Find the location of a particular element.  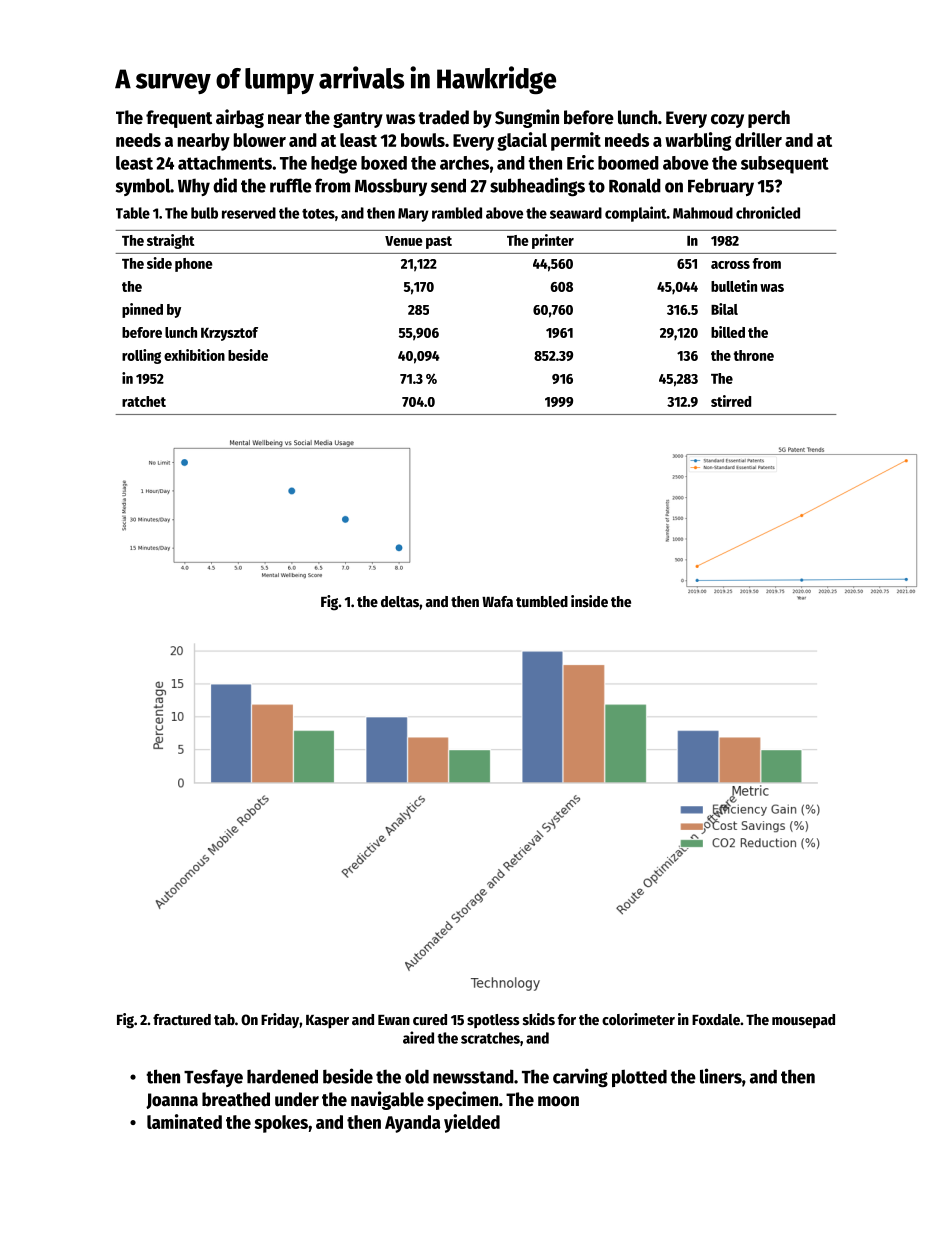

Wafa is located at coordinates (497, 601).
